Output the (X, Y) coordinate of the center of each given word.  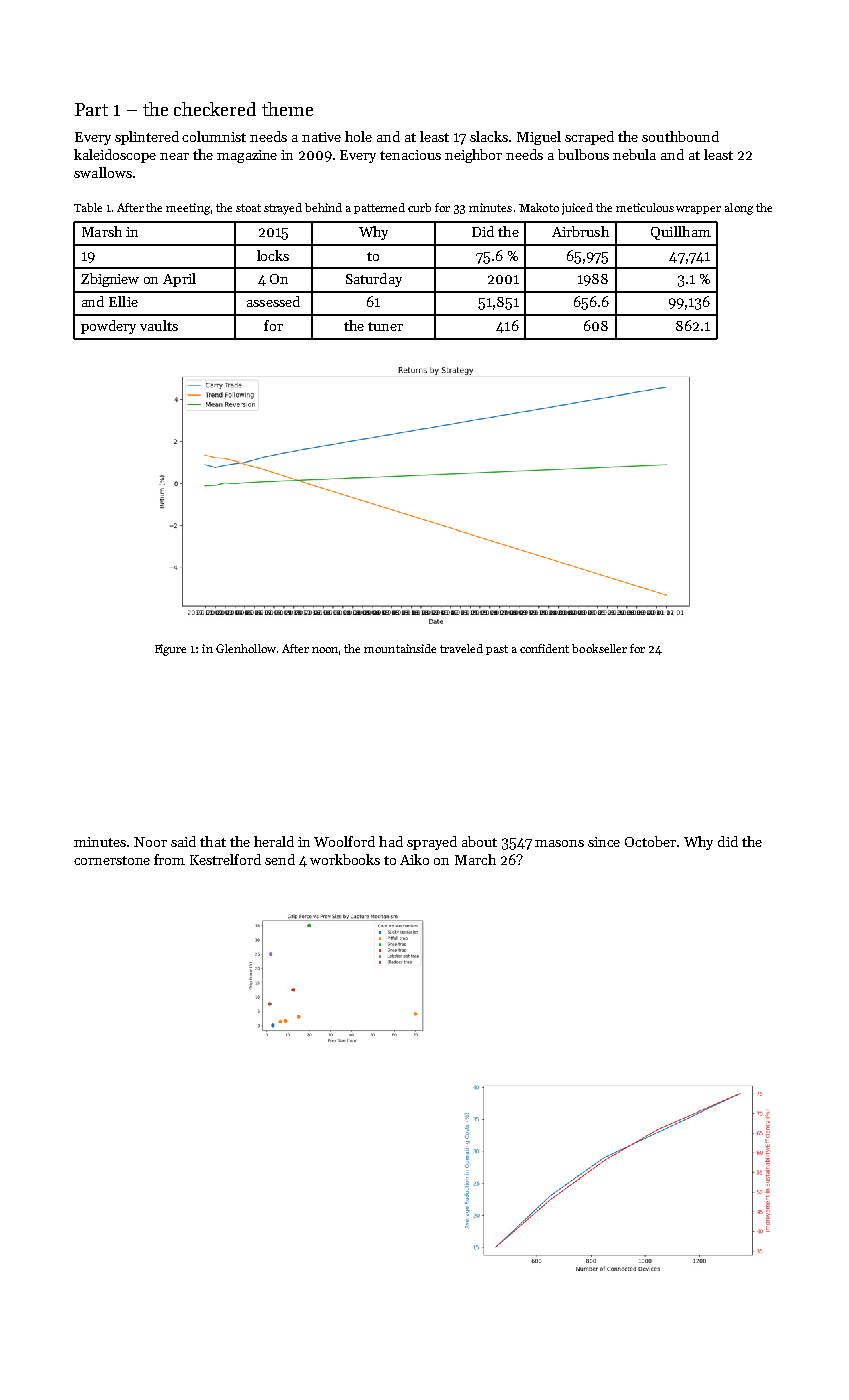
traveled (461, 648)
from (169, 859)
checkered (215, 109)
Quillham (681, 233)
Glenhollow (246, 648)
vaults (159, 325)
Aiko (414, 859)
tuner (385, 326)
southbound (680, 136)
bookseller (599, 648)
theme (287, 109)
